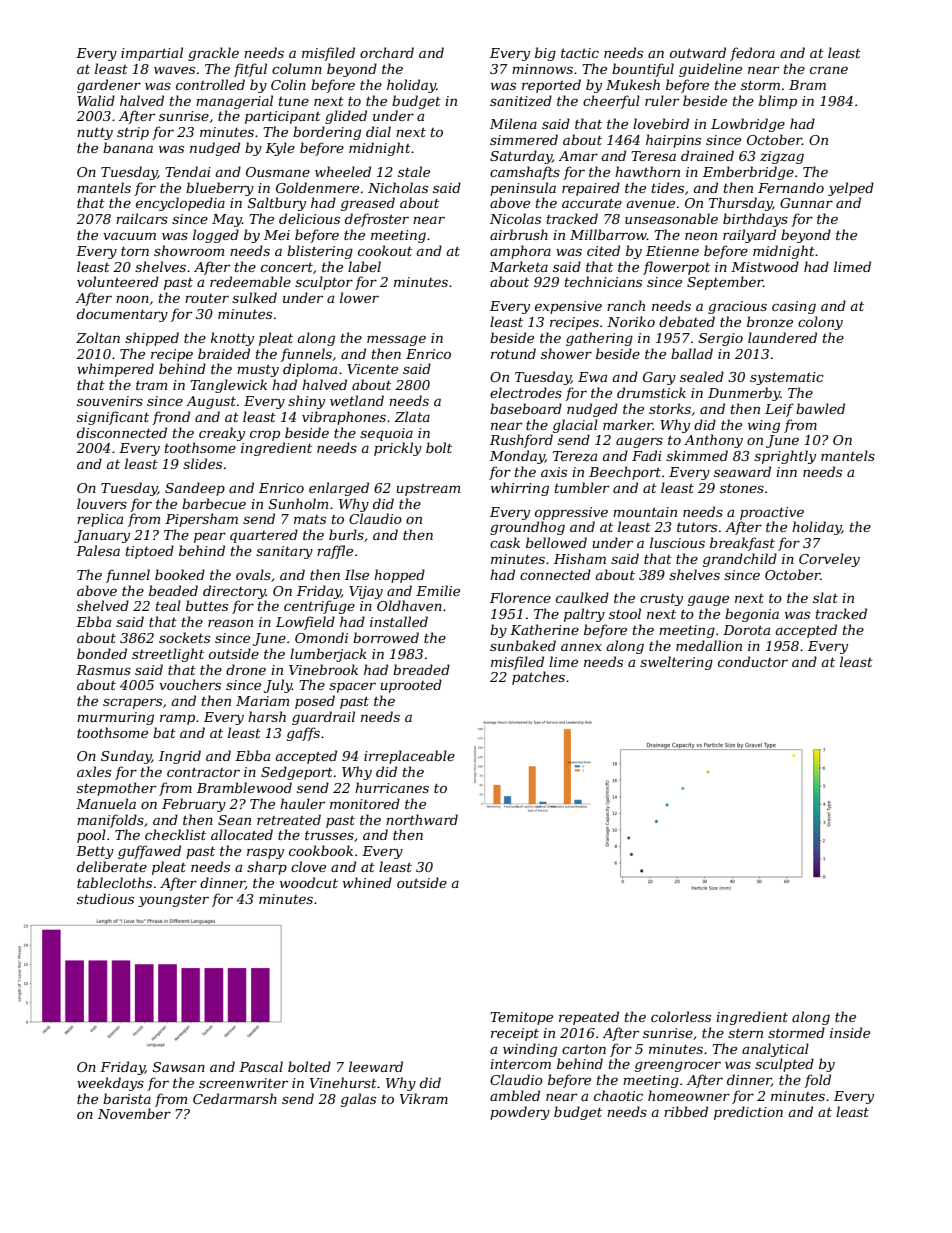  I want to click on northward, so click(422, 819).
